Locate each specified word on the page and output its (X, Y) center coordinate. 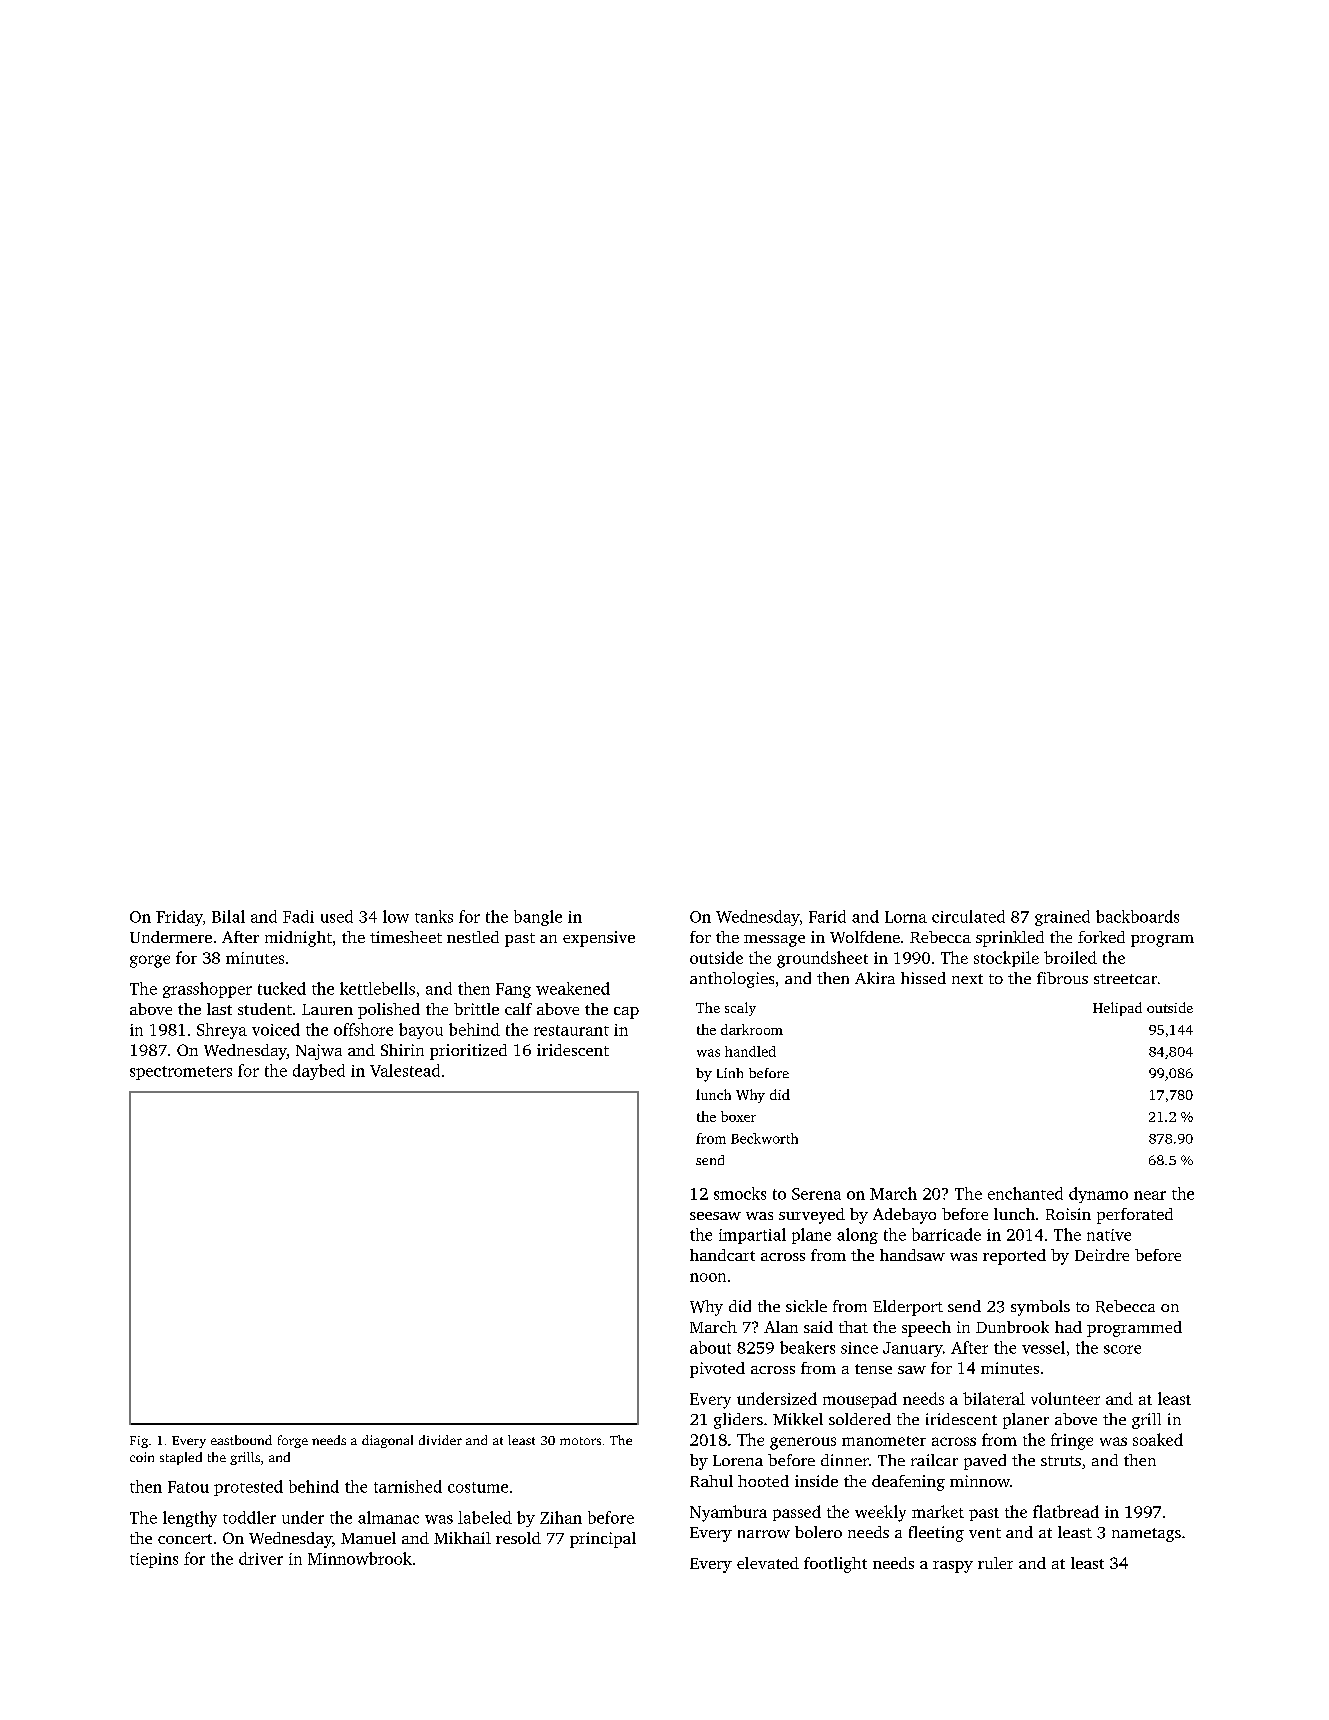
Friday (179, 918)
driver (261, 1558)
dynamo (1098, 1195)
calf (518, 1009)
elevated (768, 1563)
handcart (722, 1255)
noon (708, 1277)
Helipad (1117, 1009)
